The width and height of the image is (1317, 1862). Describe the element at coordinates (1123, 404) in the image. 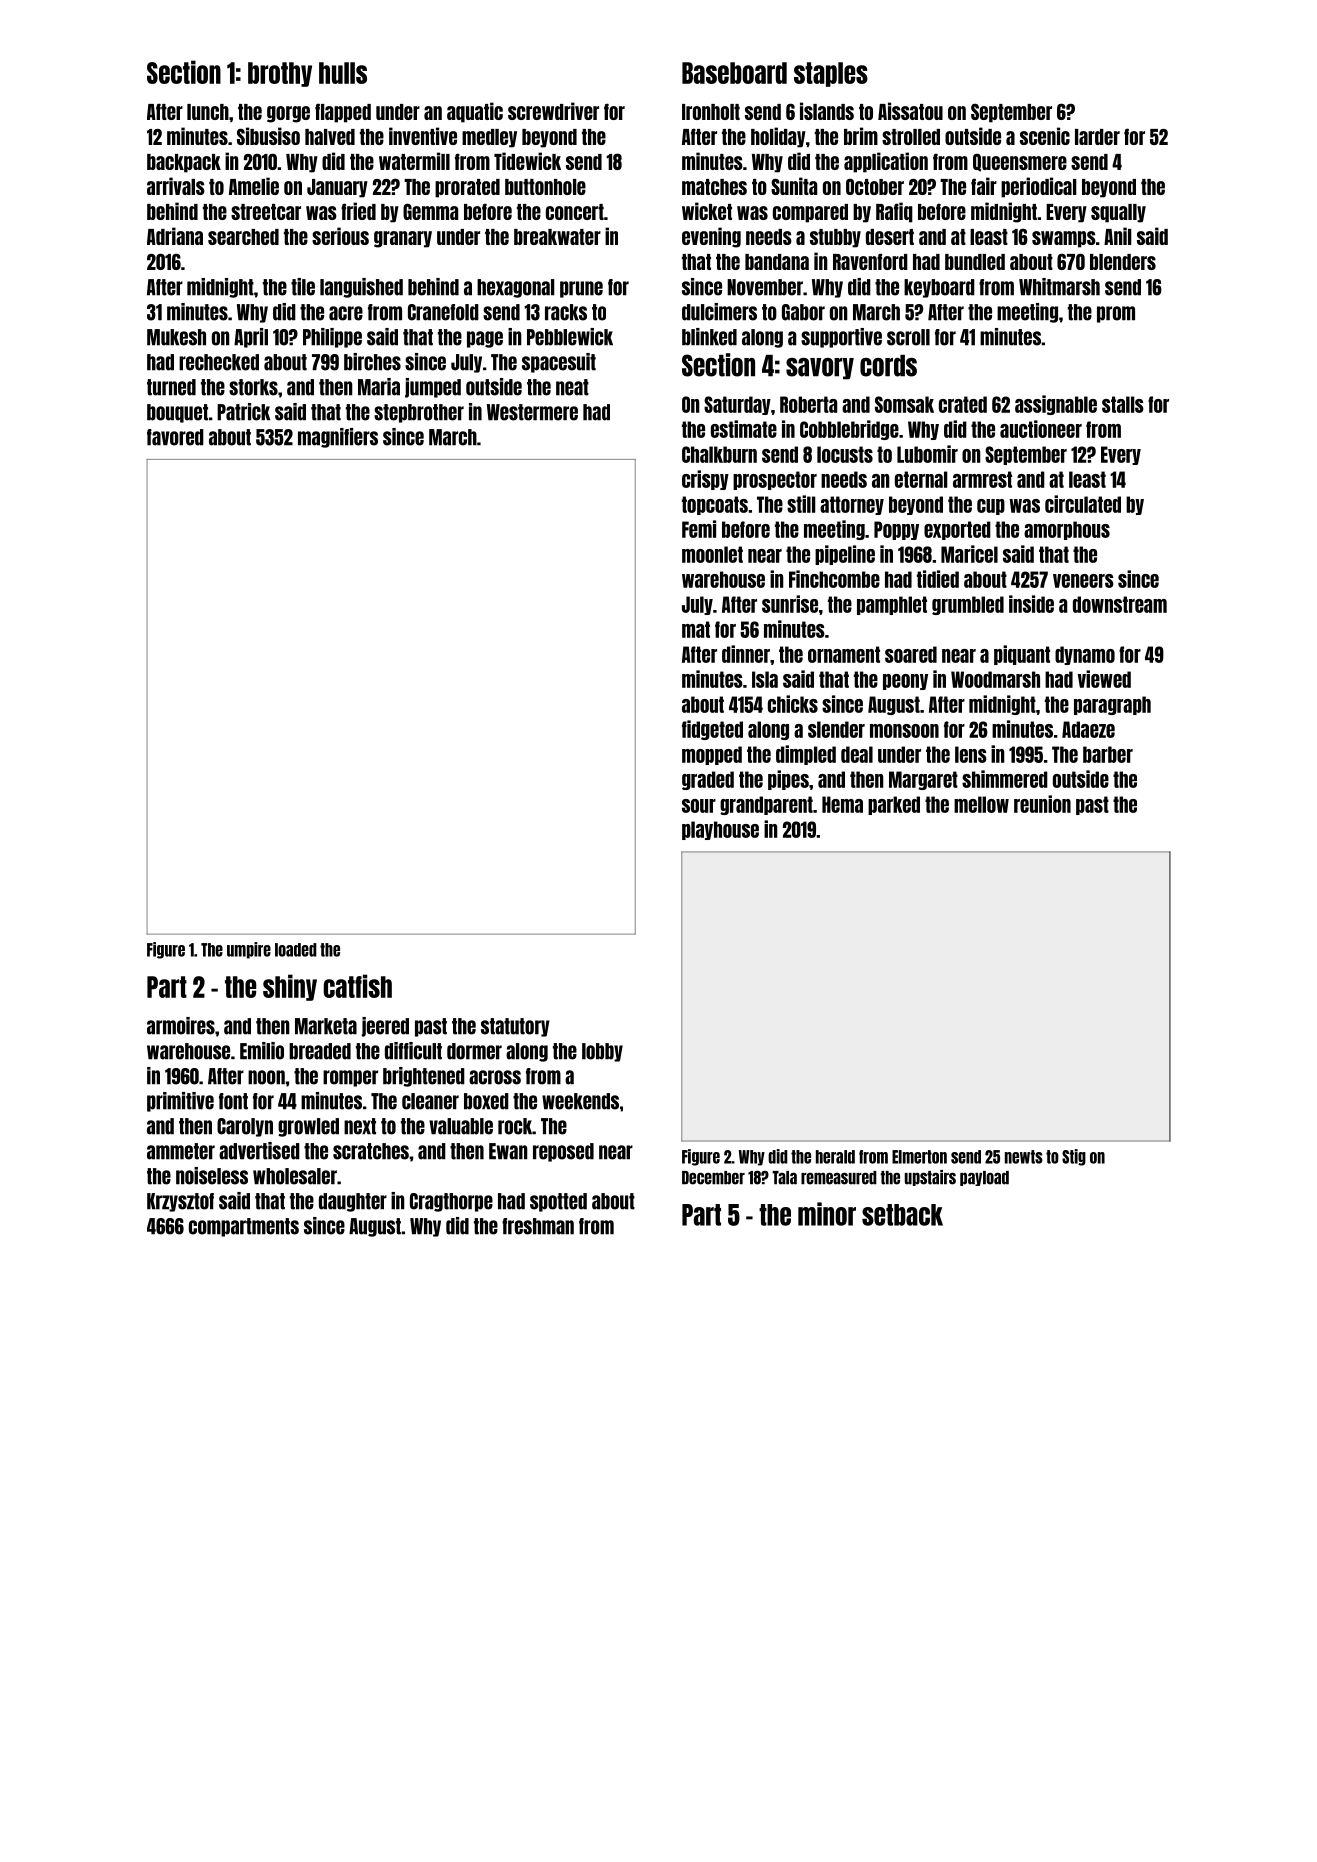

I see `stalls` at that location.
